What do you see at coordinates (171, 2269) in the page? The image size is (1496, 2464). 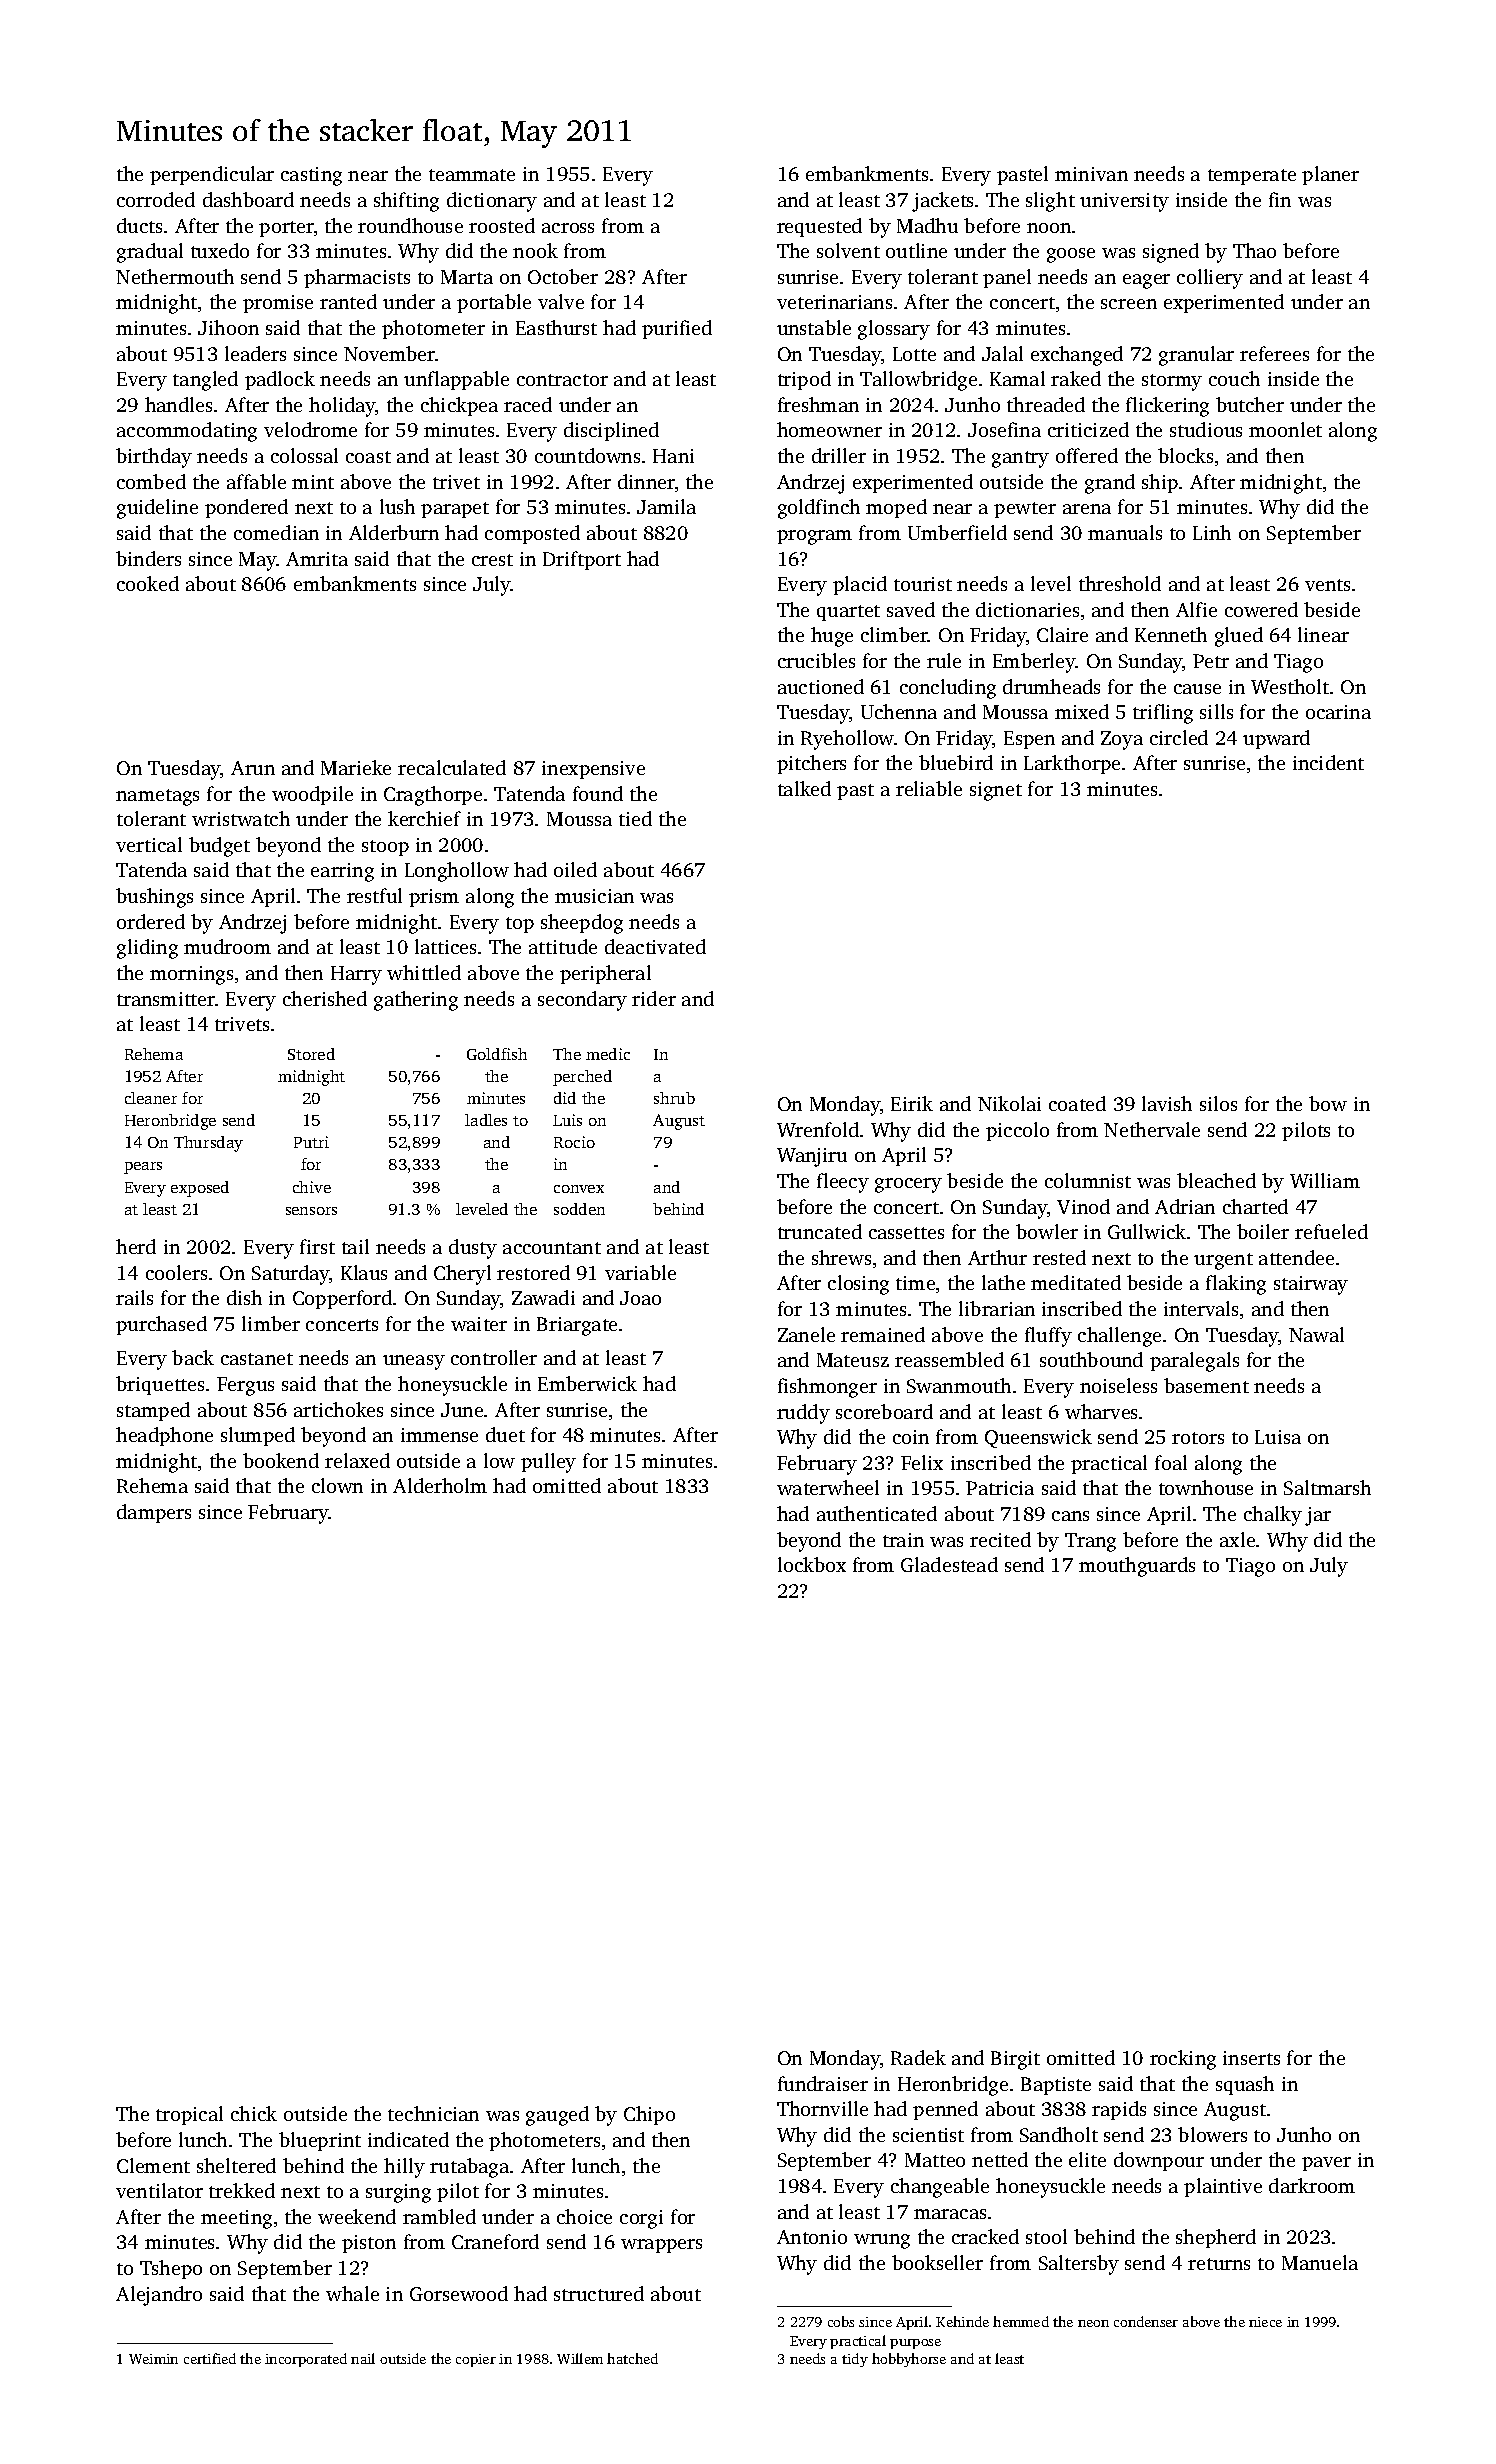 I see `Tshepo` at bounding box center [171, 2269].
